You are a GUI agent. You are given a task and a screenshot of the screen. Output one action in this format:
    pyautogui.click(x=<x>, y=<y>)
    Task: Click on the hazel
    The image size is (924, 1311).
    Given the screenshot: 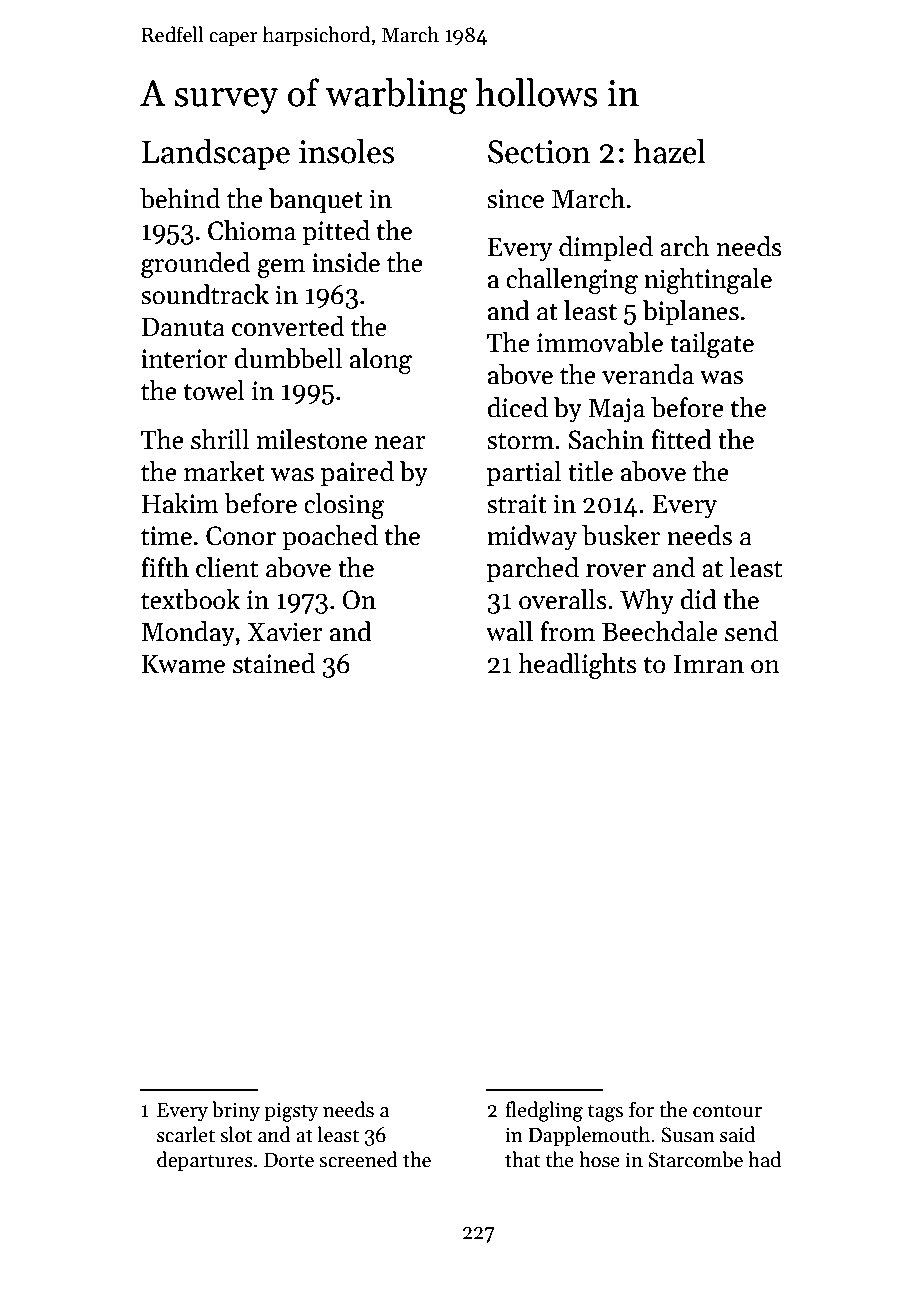 What is the action you would take?
    pyautogui.click(x=669, y=151)
